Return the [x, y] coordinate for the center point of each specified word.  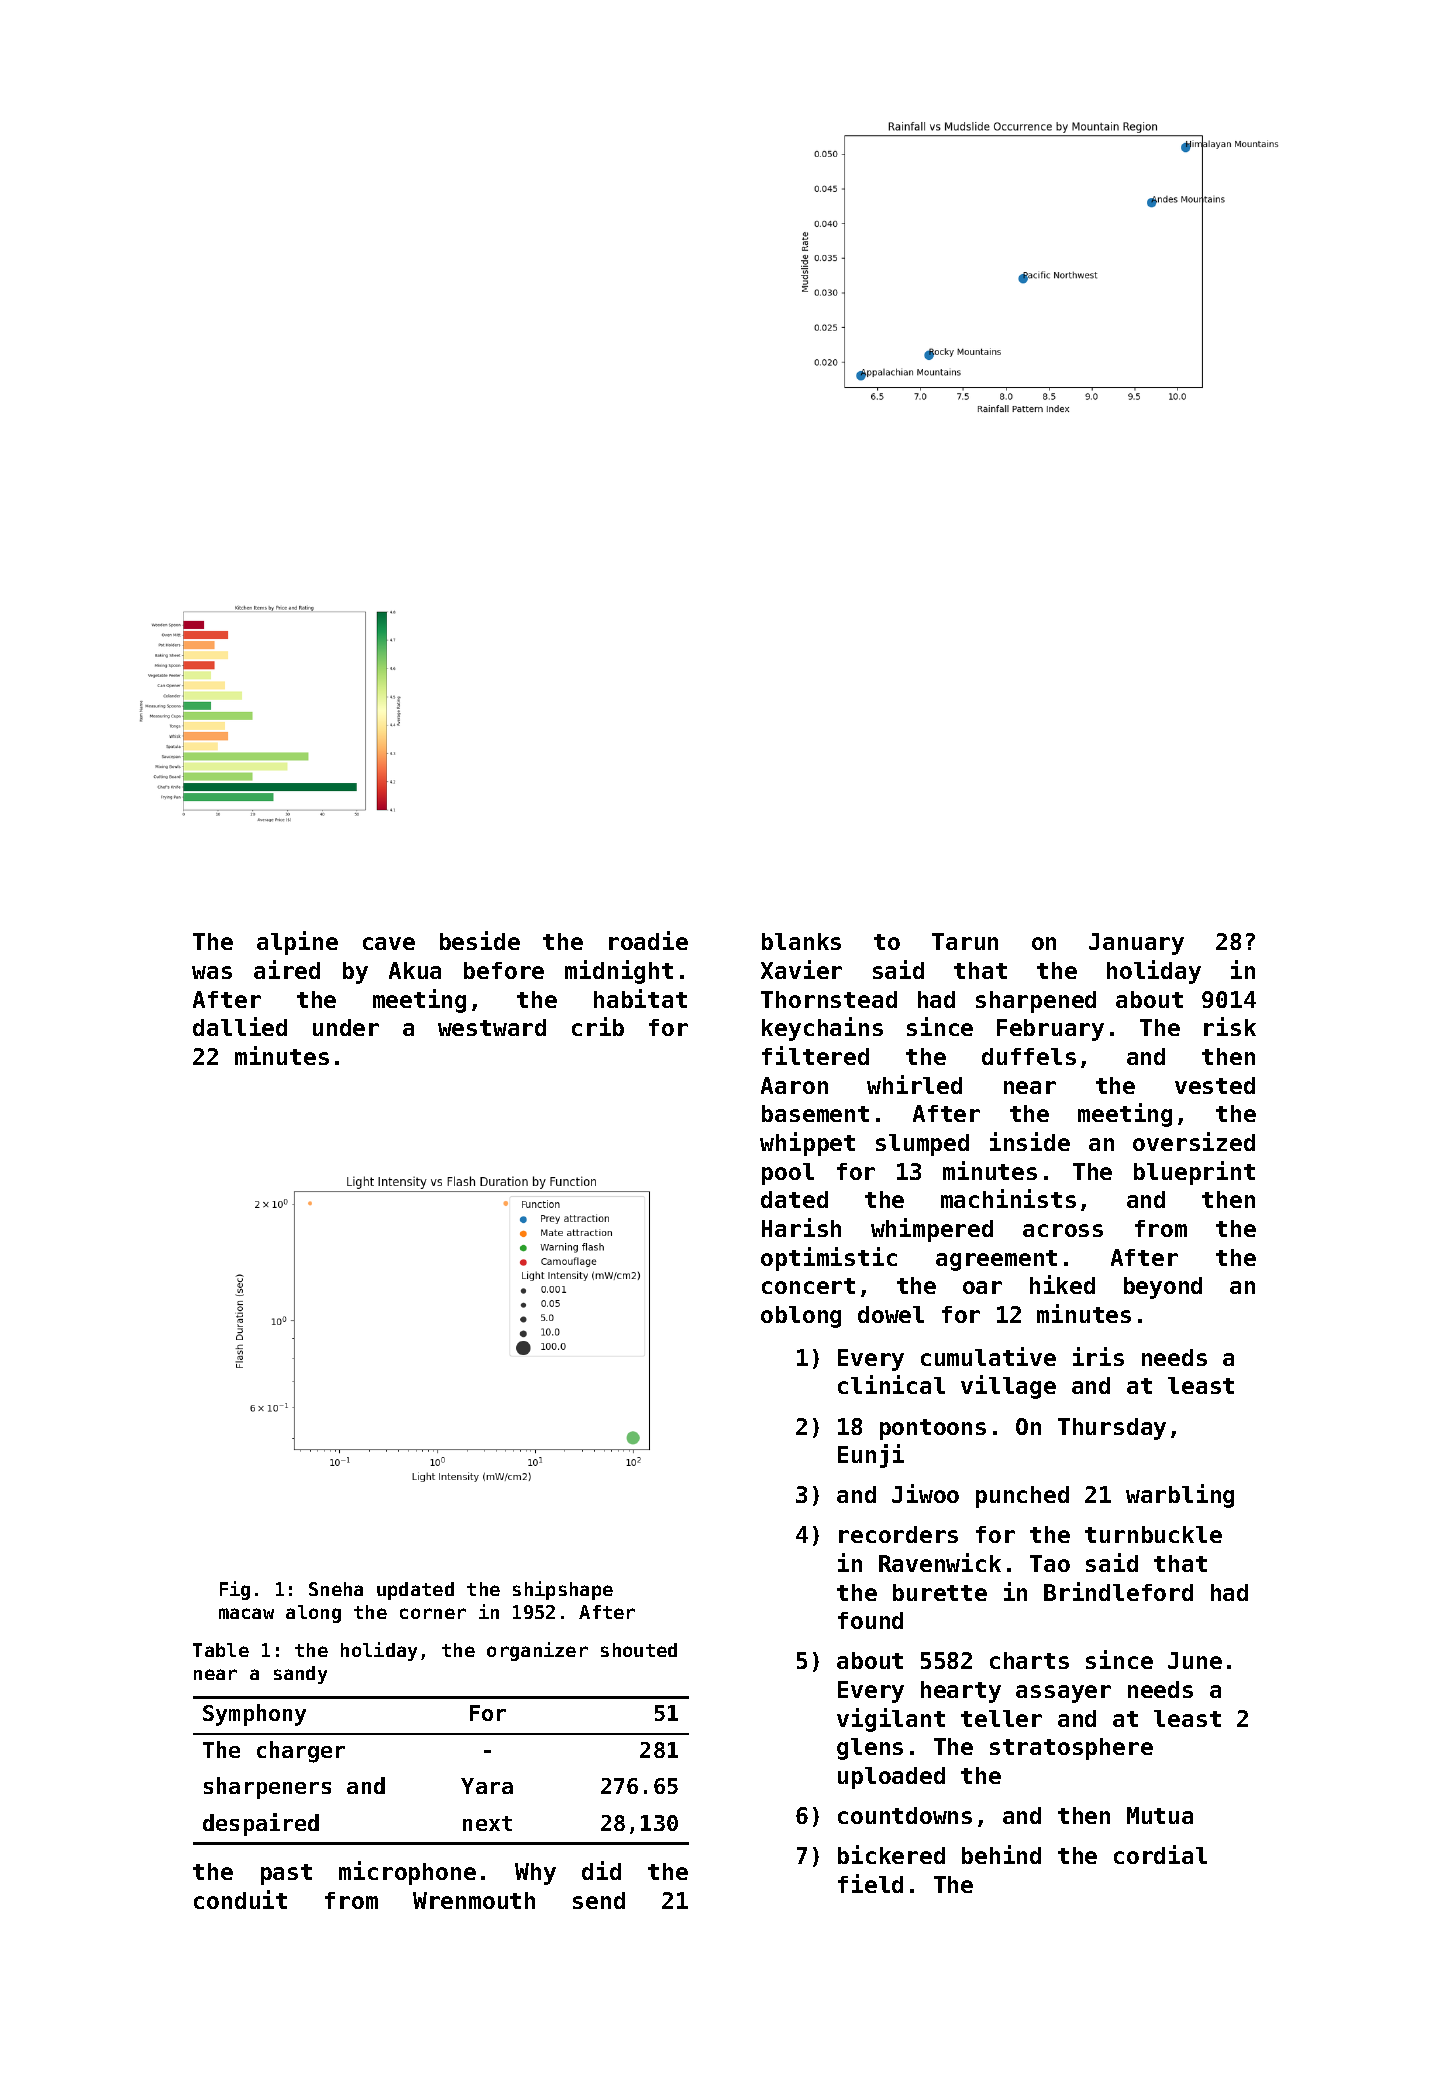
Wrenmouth [474, 1900]
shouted [639, 1650]
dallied [240, 1026]
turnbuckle [1153, 1534]
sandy [300, 1675]
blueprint [1194, 1173]
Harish [801, 1227]
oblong [801, 1317]
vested [1215, 1085]
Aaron [794, 1085]
